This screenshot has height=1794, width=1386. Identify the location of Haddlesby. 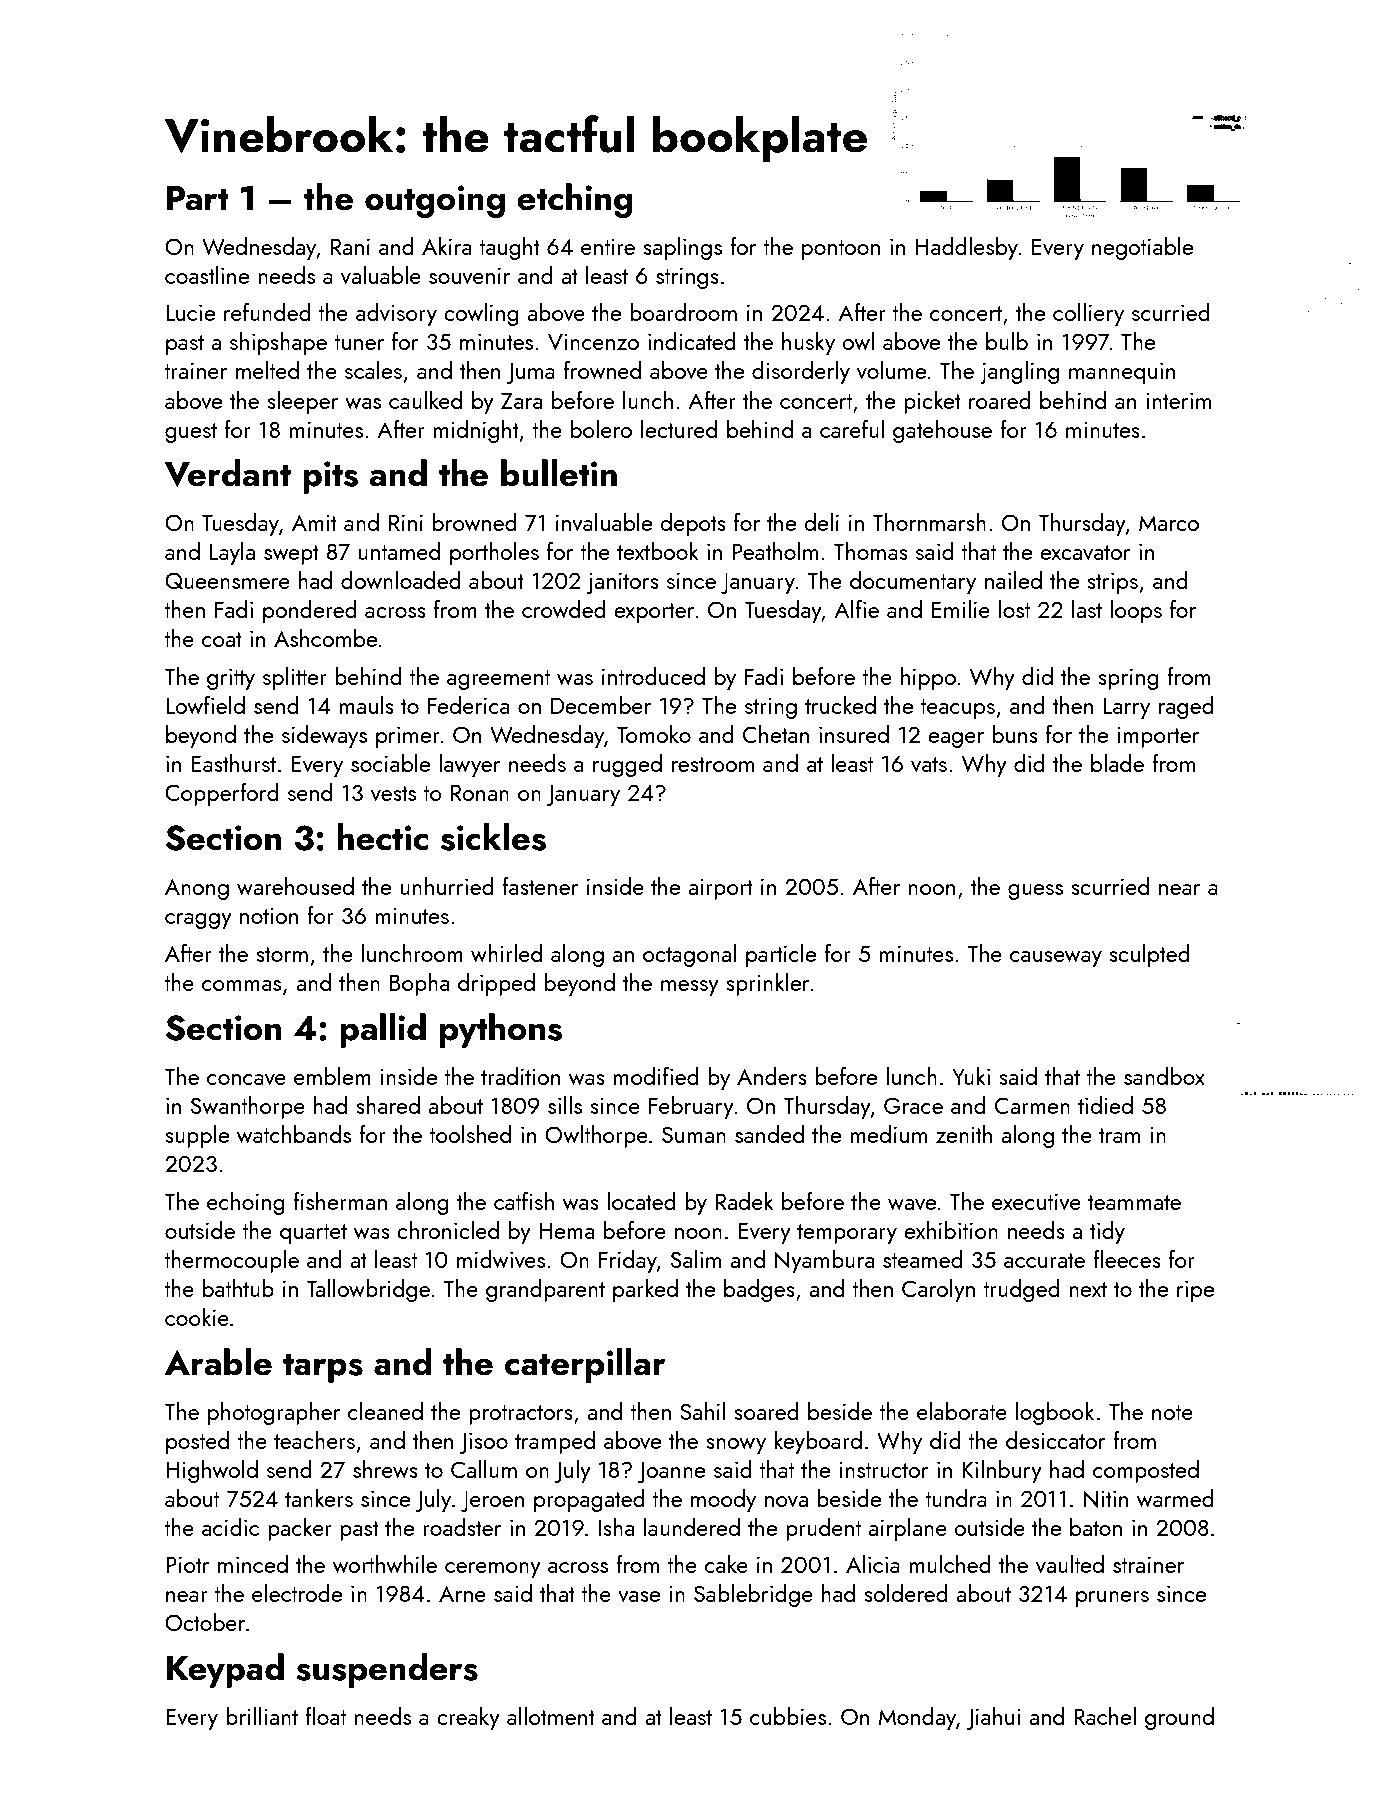
(966, 248).
